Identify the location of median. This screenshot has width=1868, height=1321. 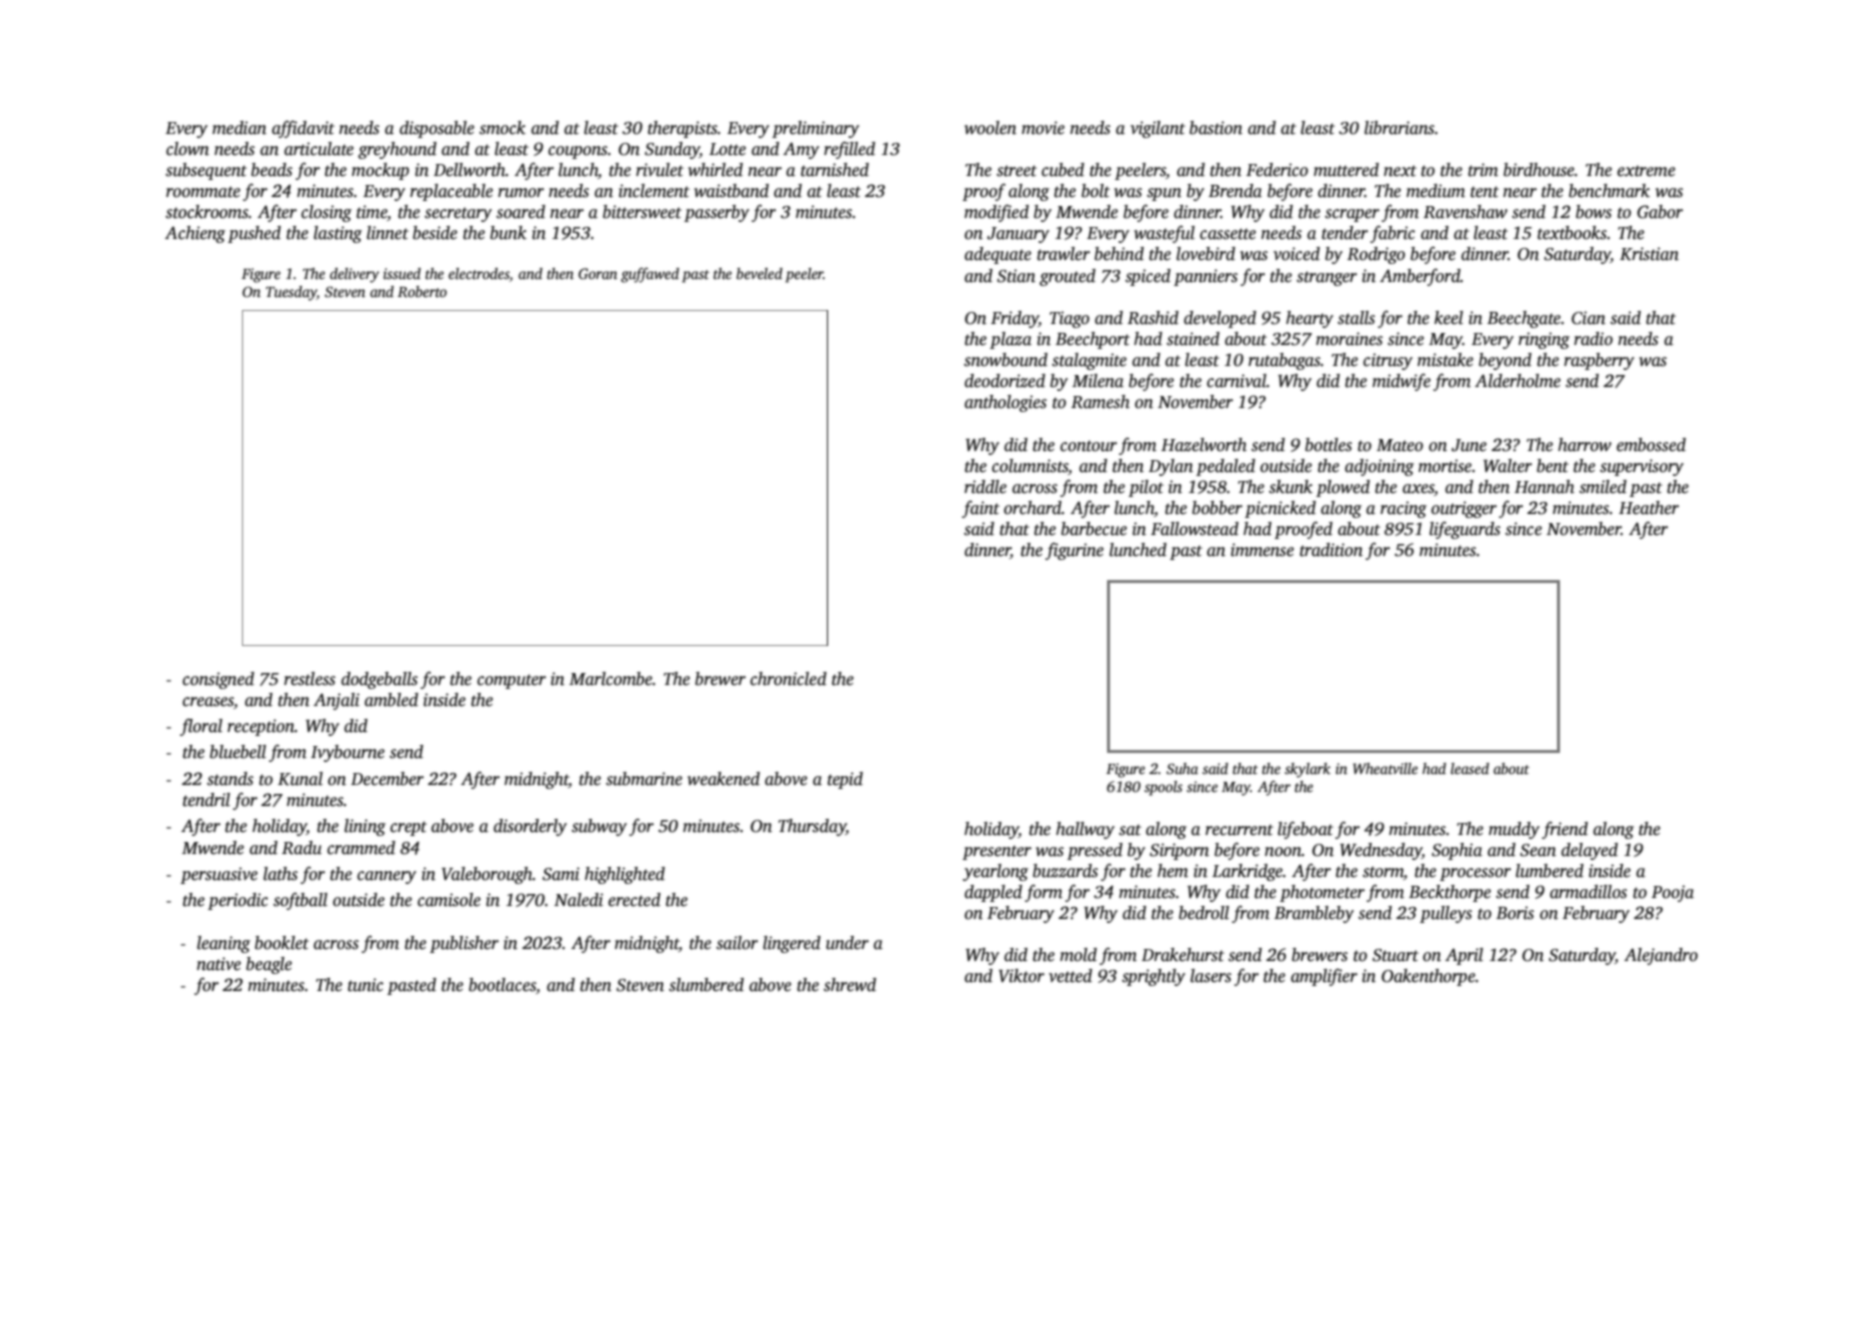
(239, 128).
